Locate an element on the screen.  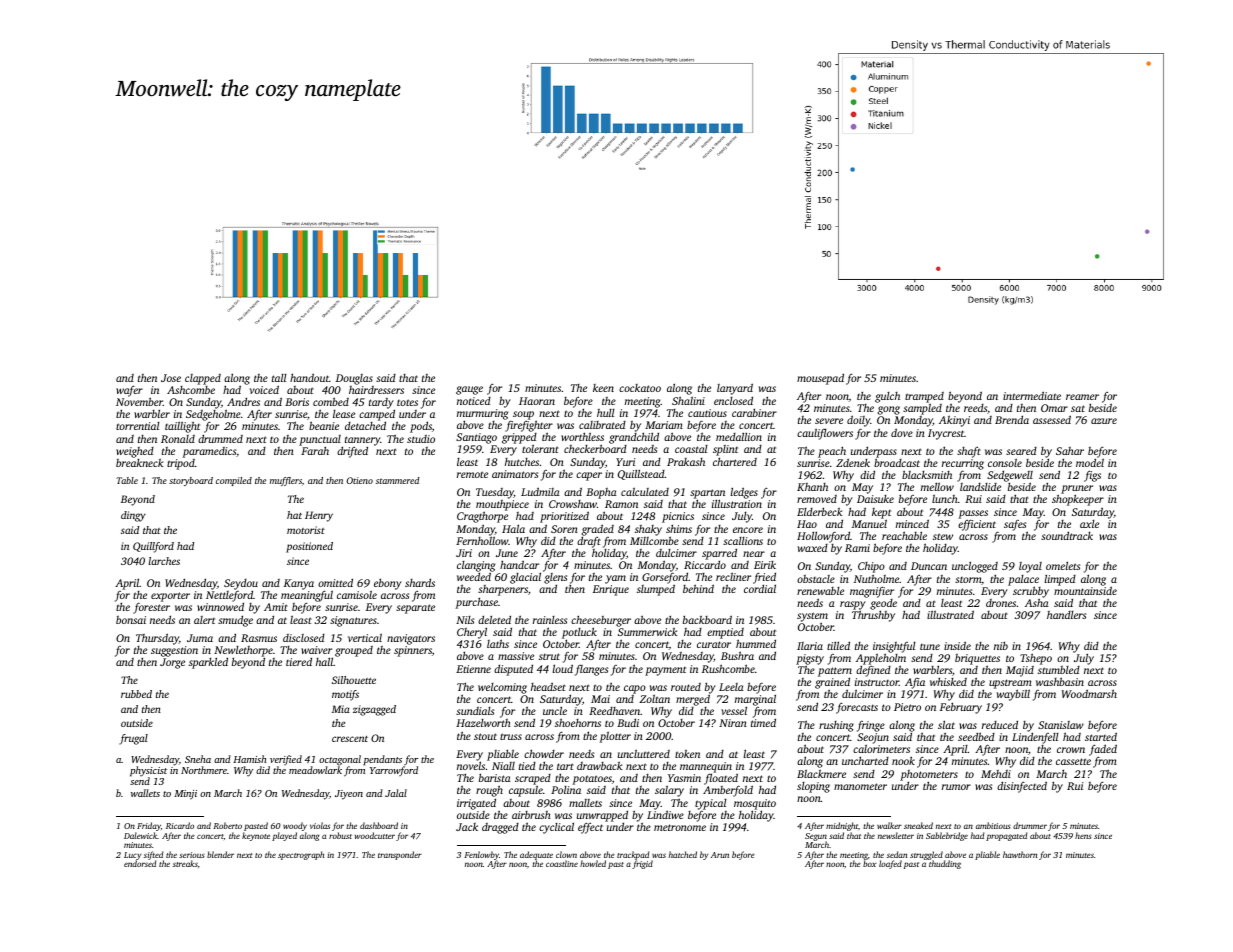
mufflers is located at coordinates (286, 481).
